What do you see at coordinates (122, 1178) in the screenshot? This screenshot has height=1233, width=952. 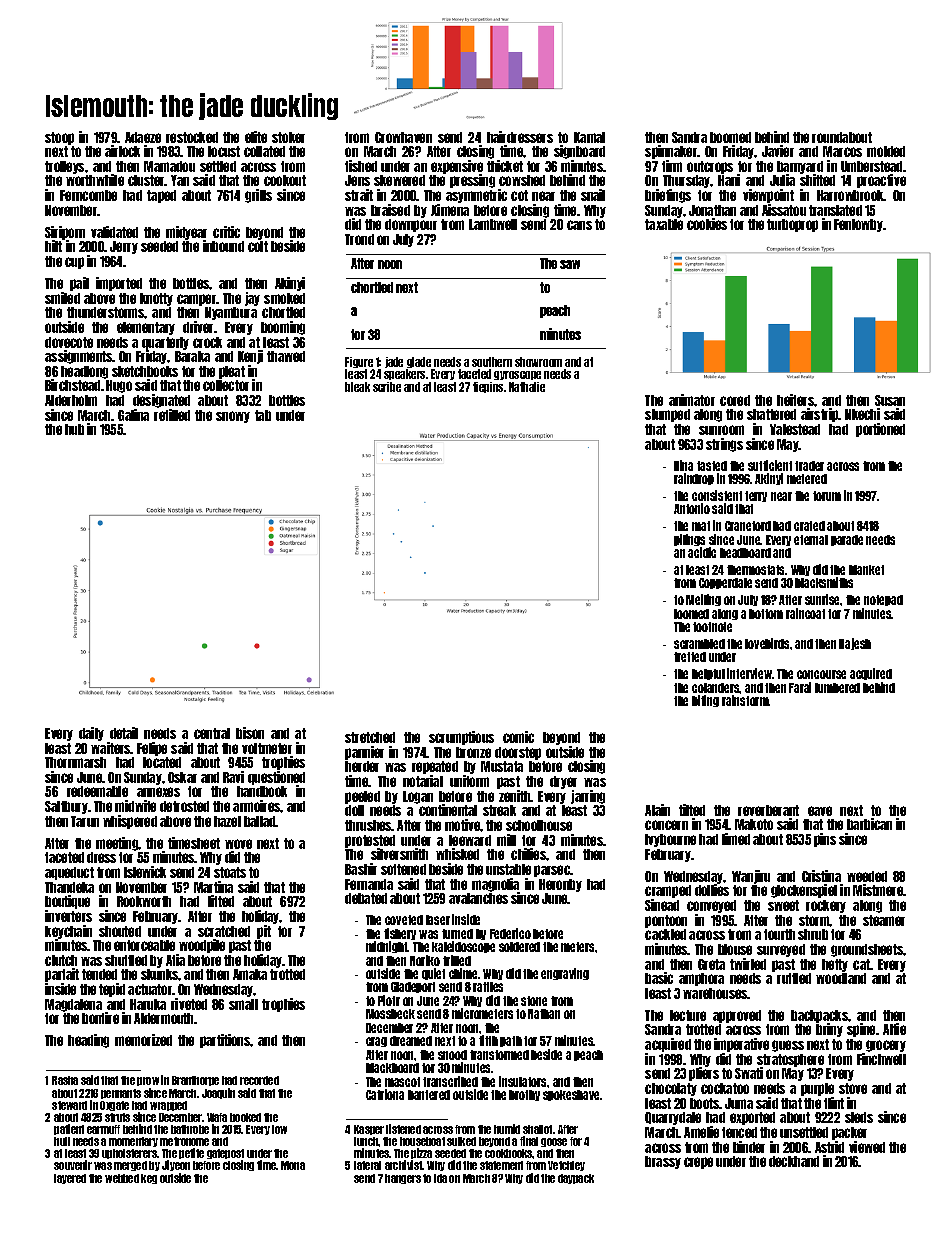 I see `webbed` at bounding box center [122, 1178].
